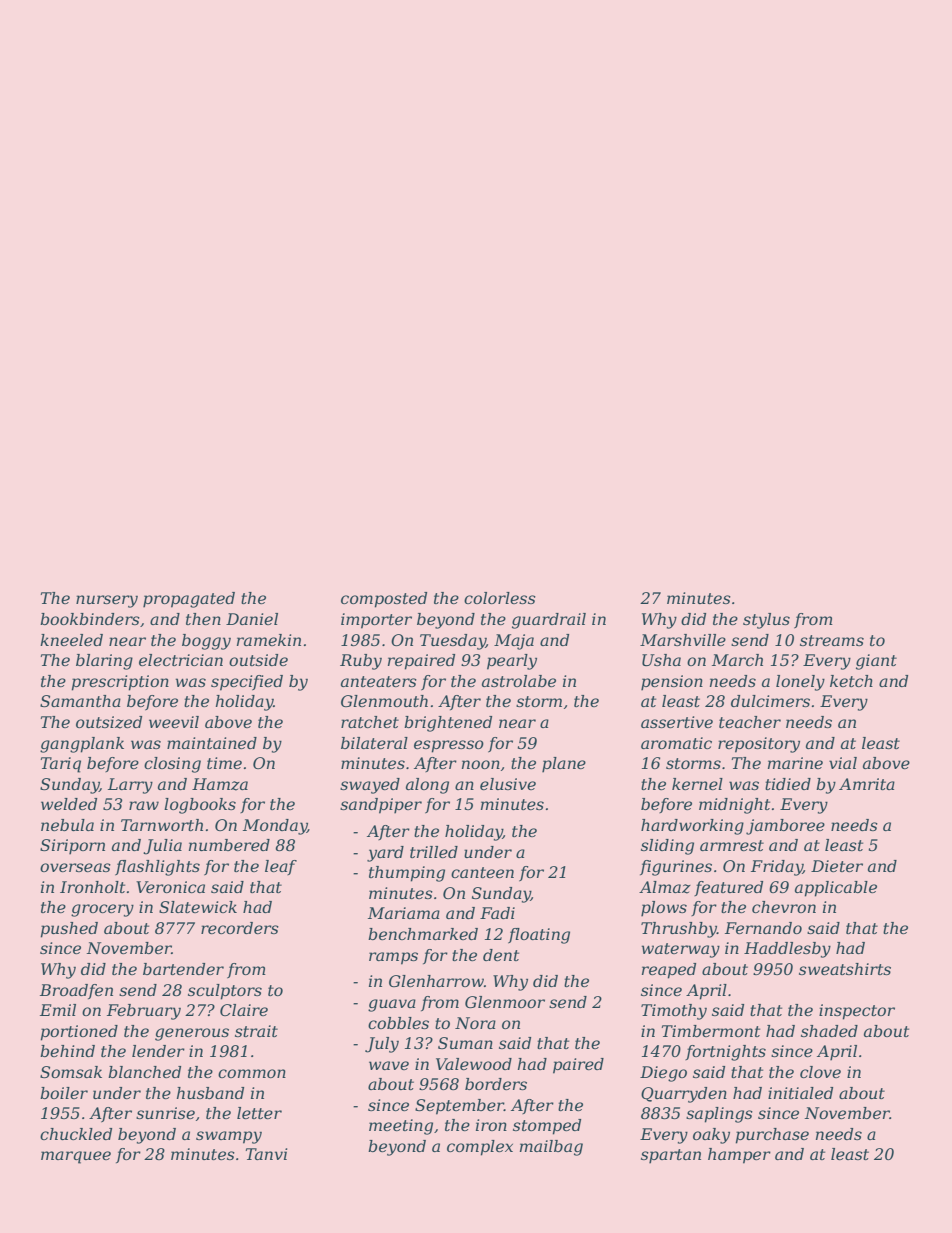  Describe the element at coordinates (519, 681) in the document. I see `astrolabe` at that location.
